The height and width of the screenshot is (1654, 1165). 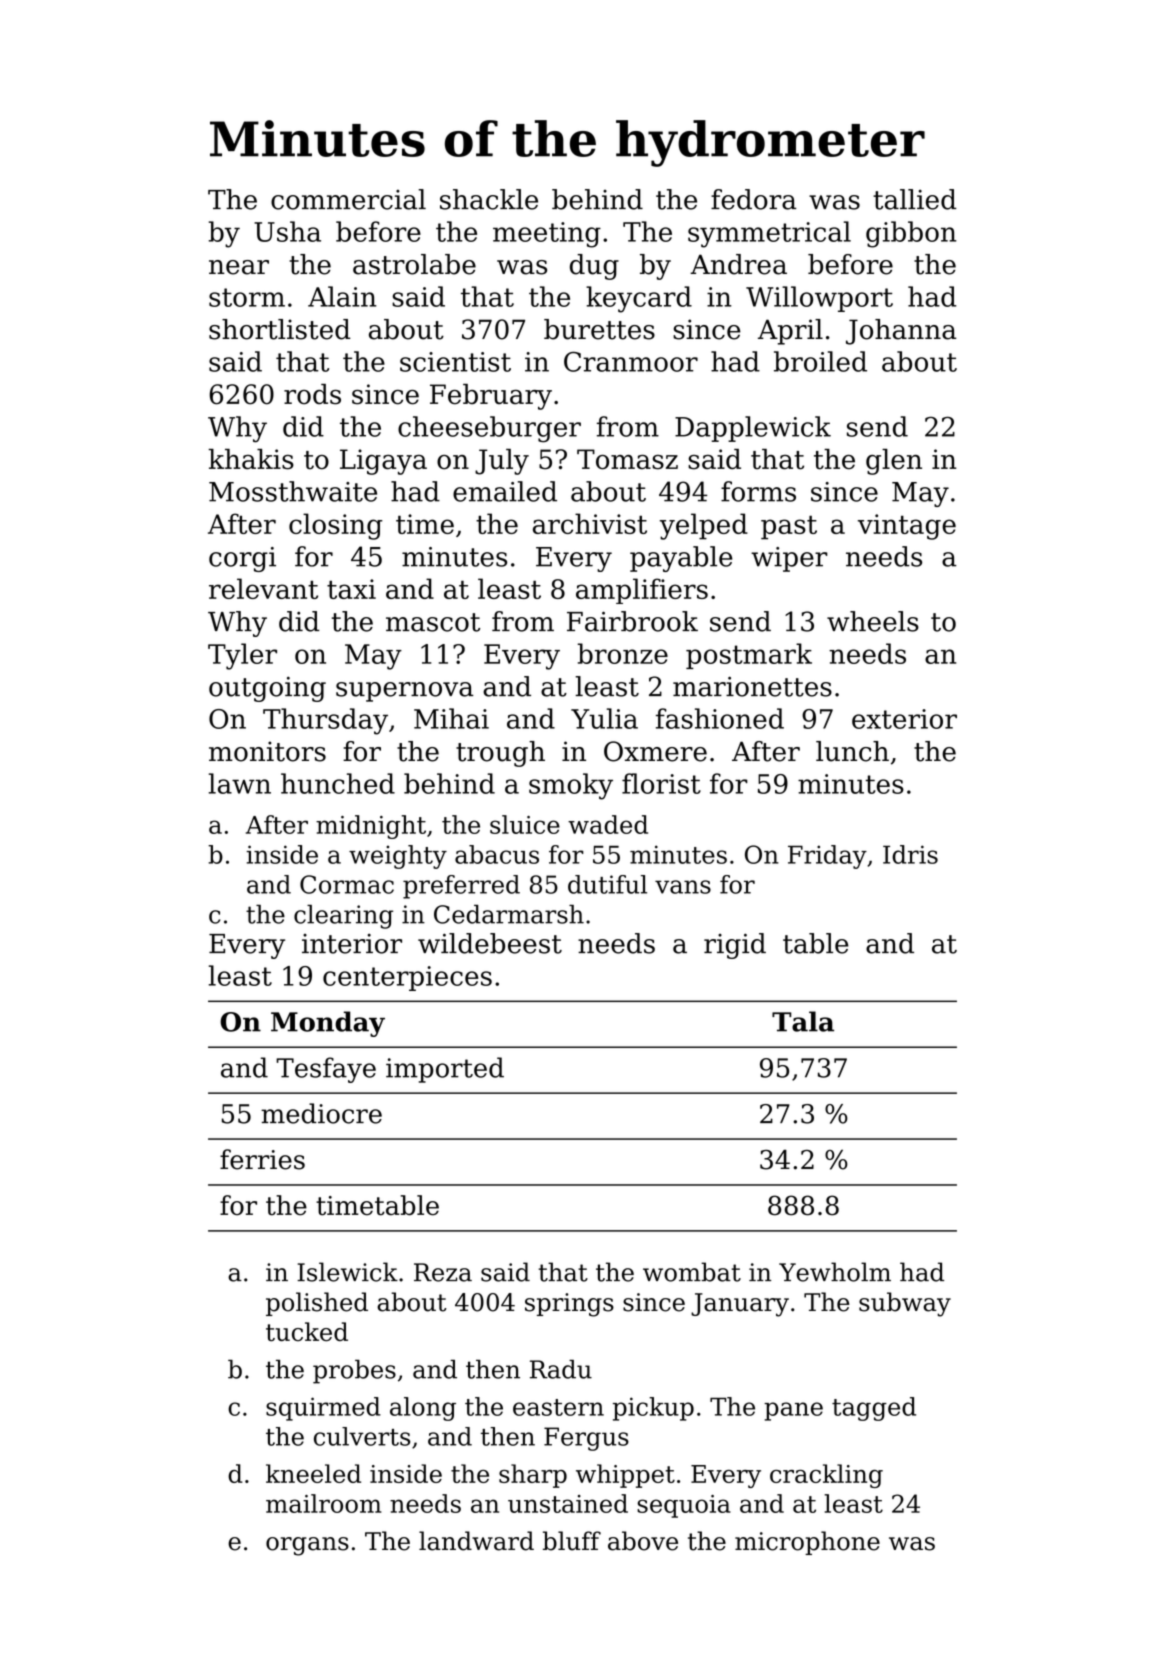 I want to click on amplifiers, so click(x=642, y=591).
